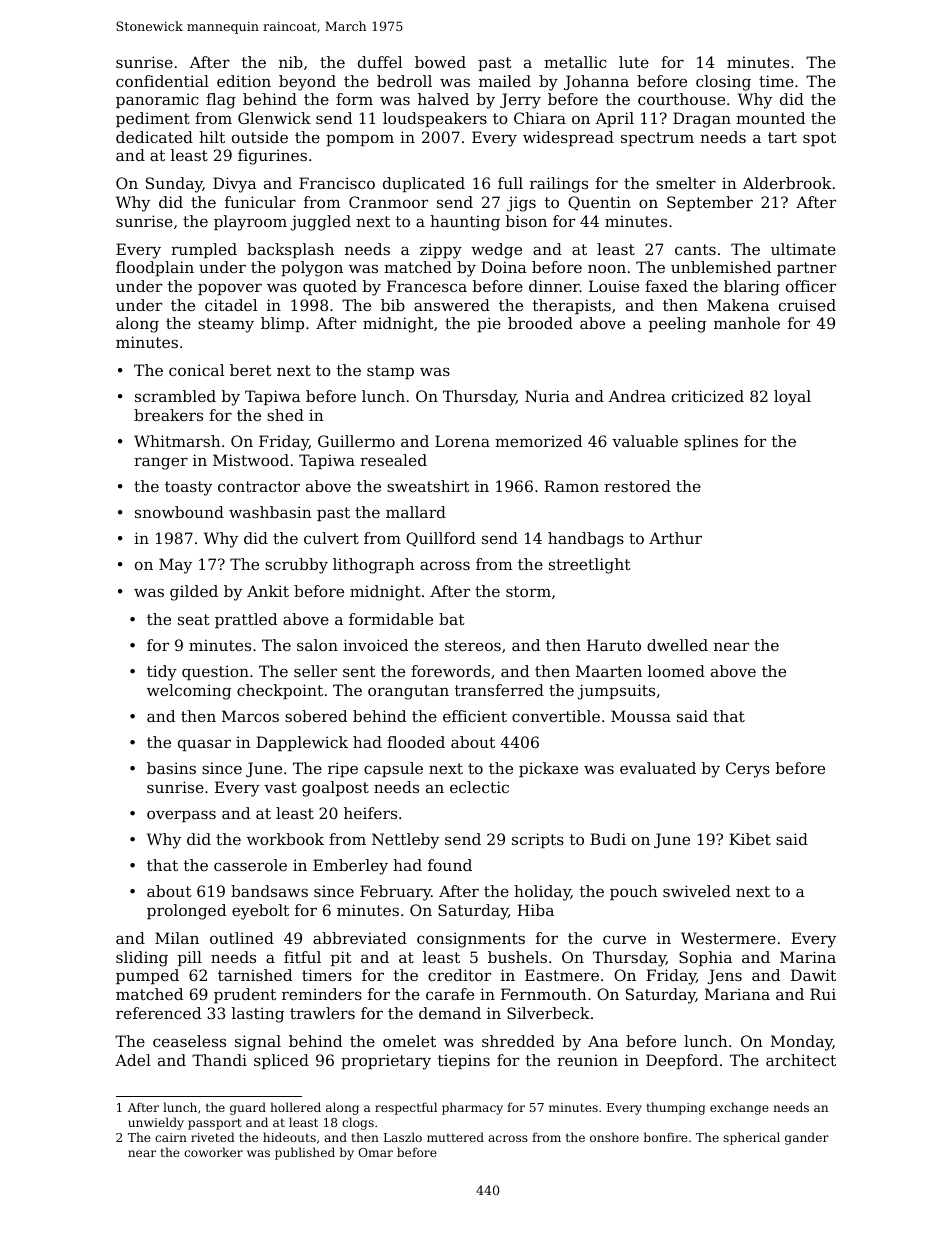 The image size is (952, 1233). I want to click on splines, so click(711, 442).
